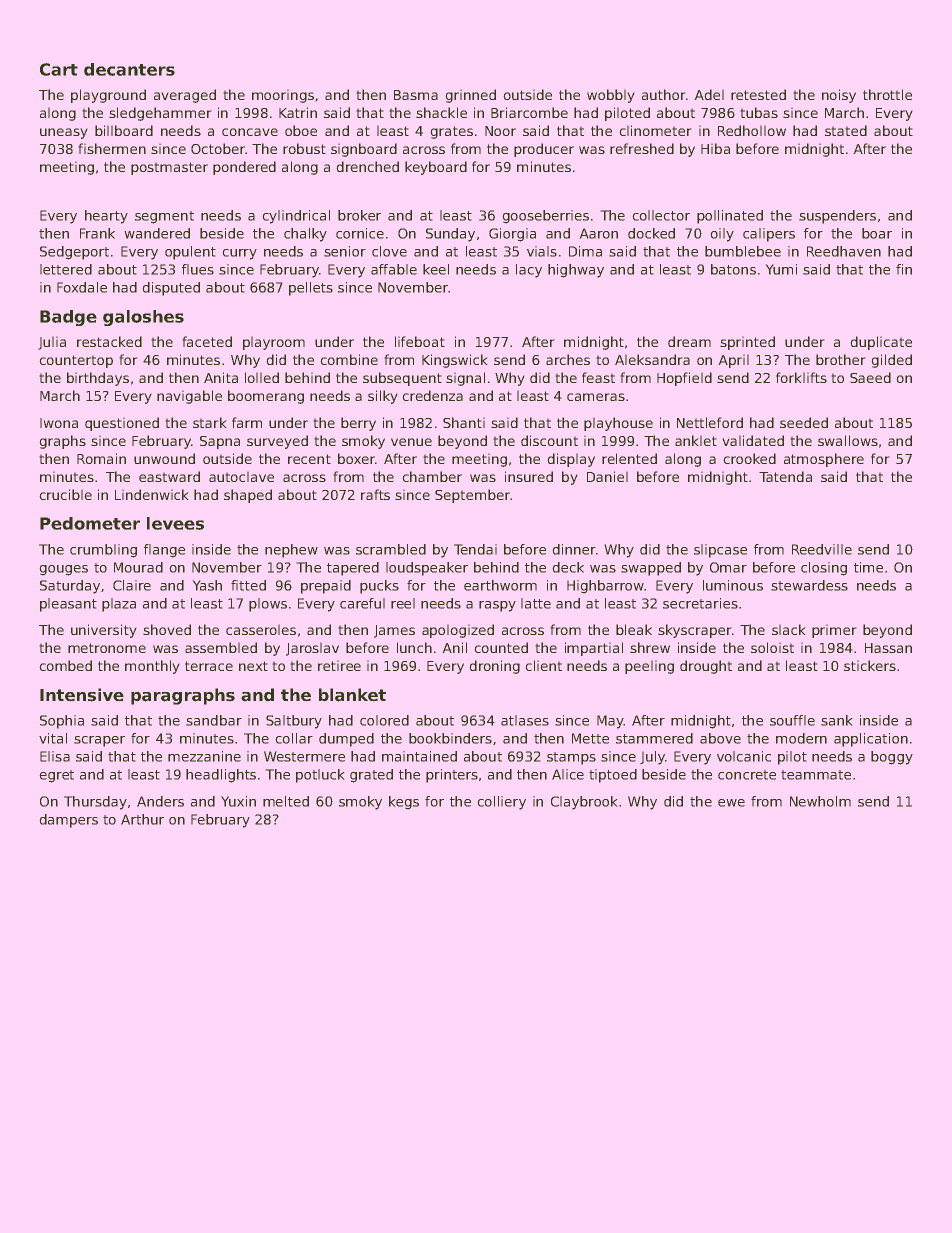 Image resolution: width=952 pixels, height=1233 pixels. What do you see at coordinates (728, 567) in the screenshot?
I see `Omar` at bounding box center [728, 567].
